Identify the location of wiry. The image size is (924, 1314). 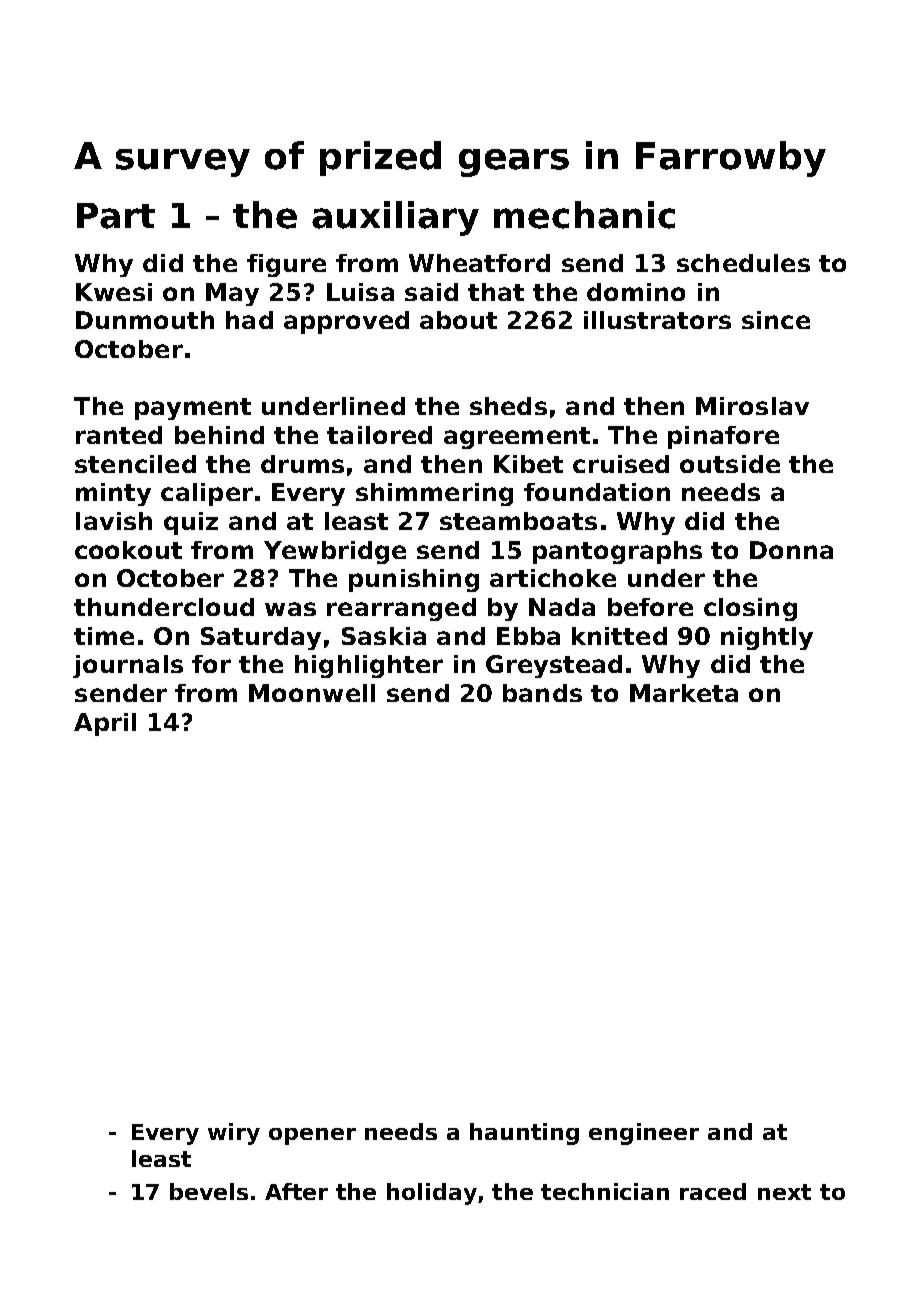
(234, 1134).
